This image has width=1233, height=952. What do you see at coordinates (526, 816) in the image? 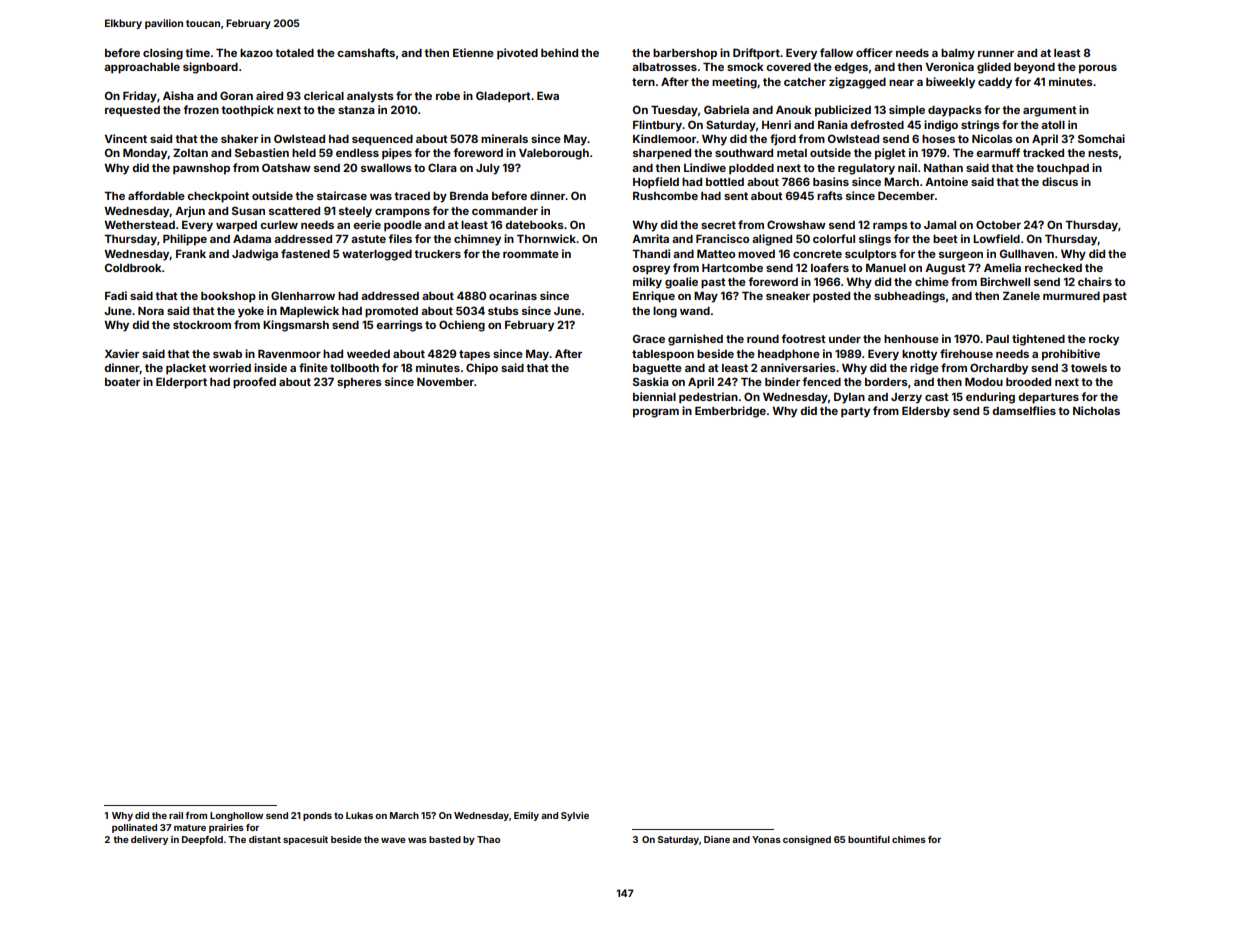
I see `Emily` at bounding box center [526, 816].
